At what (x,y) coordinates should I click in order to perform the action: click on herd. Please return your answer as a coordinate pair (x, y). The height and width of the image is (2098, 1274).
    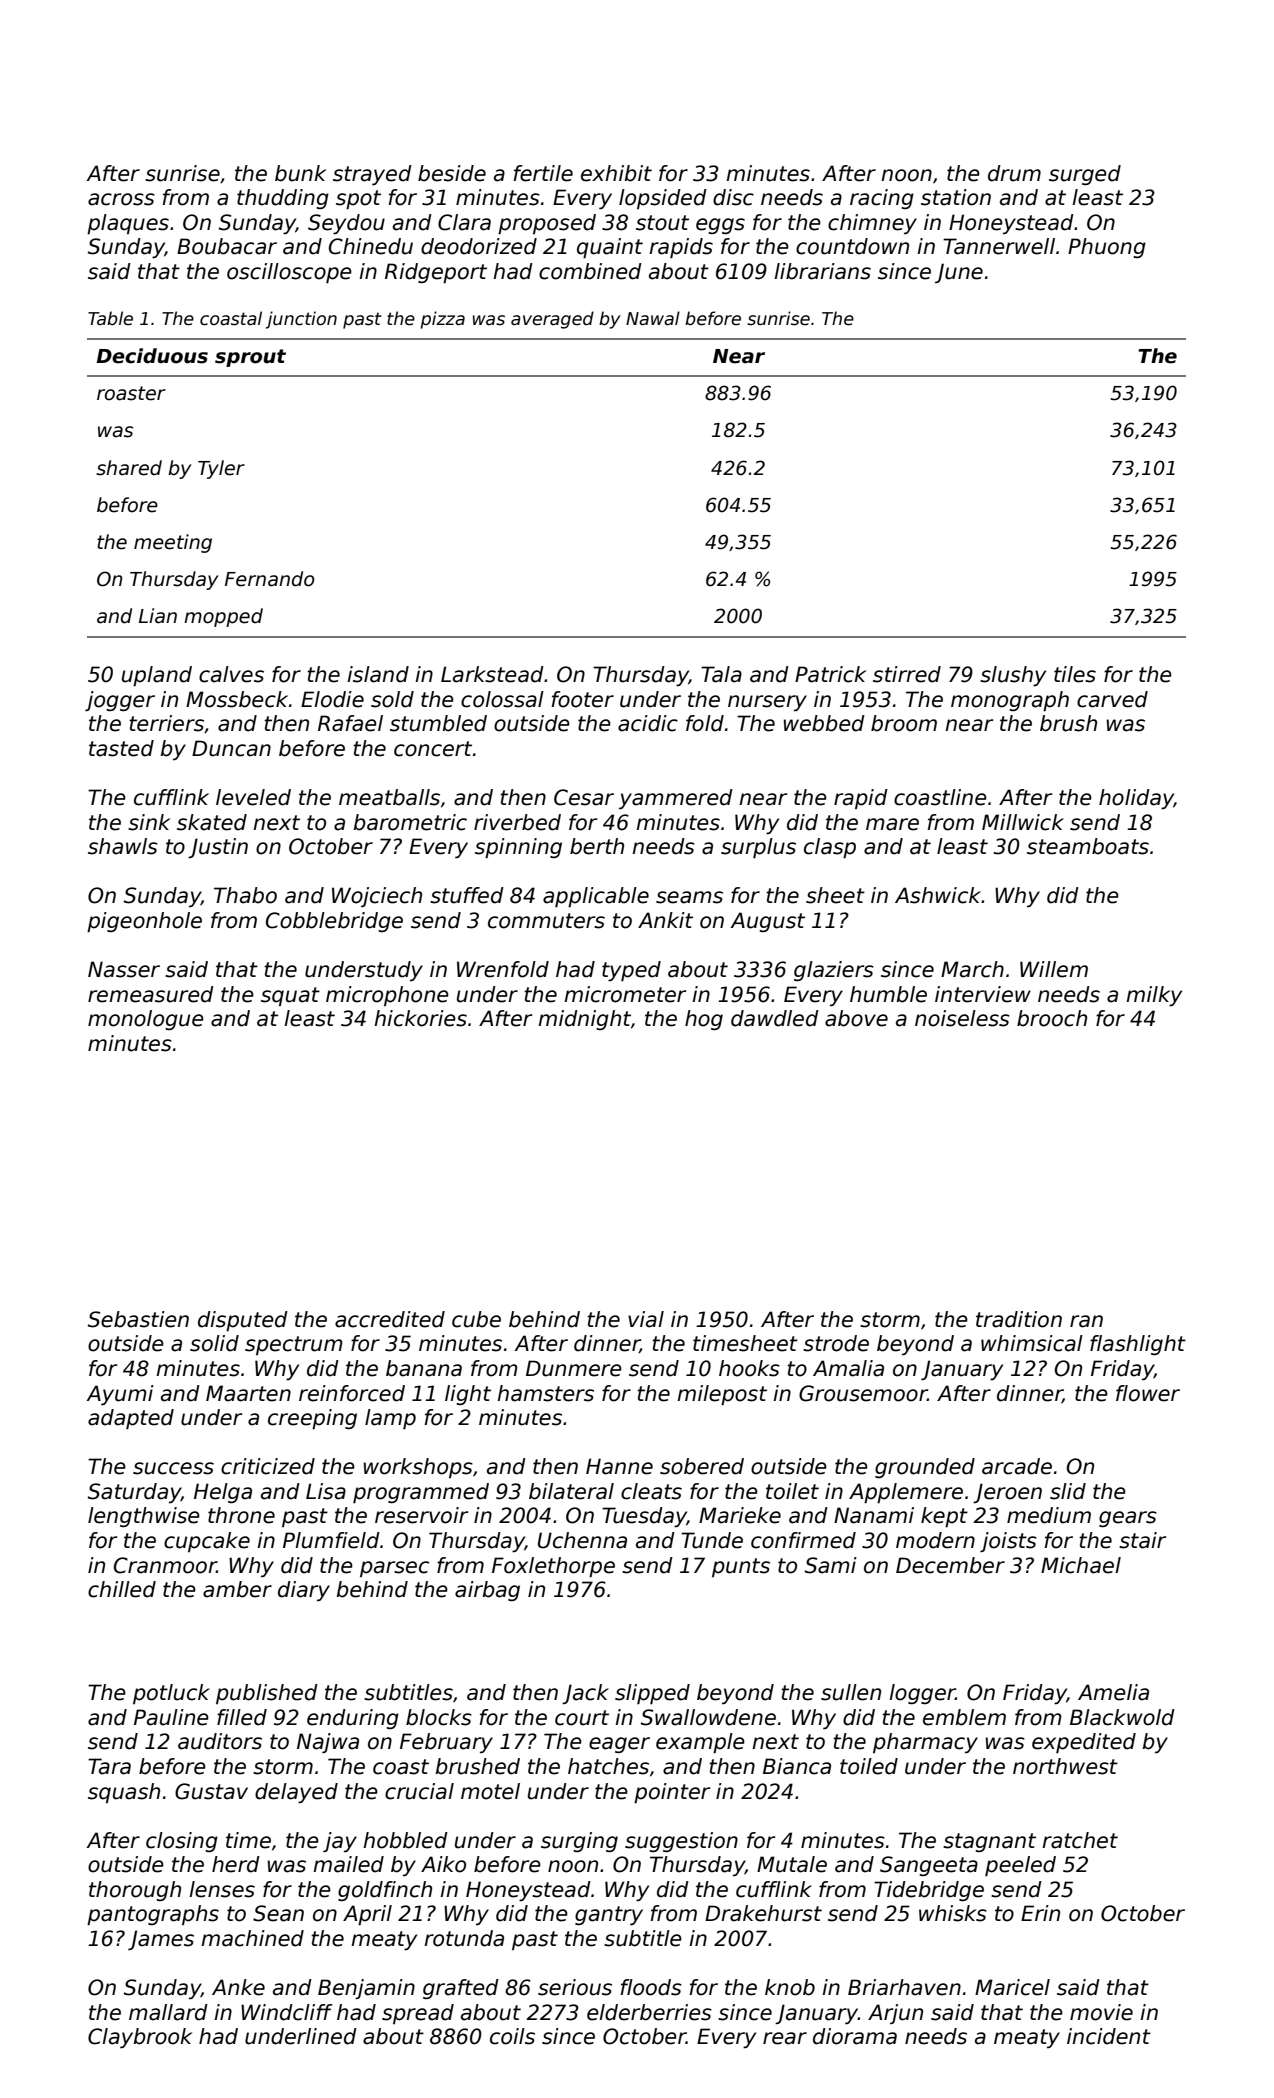
    Looking at the image, I should click on (236, 1864).
